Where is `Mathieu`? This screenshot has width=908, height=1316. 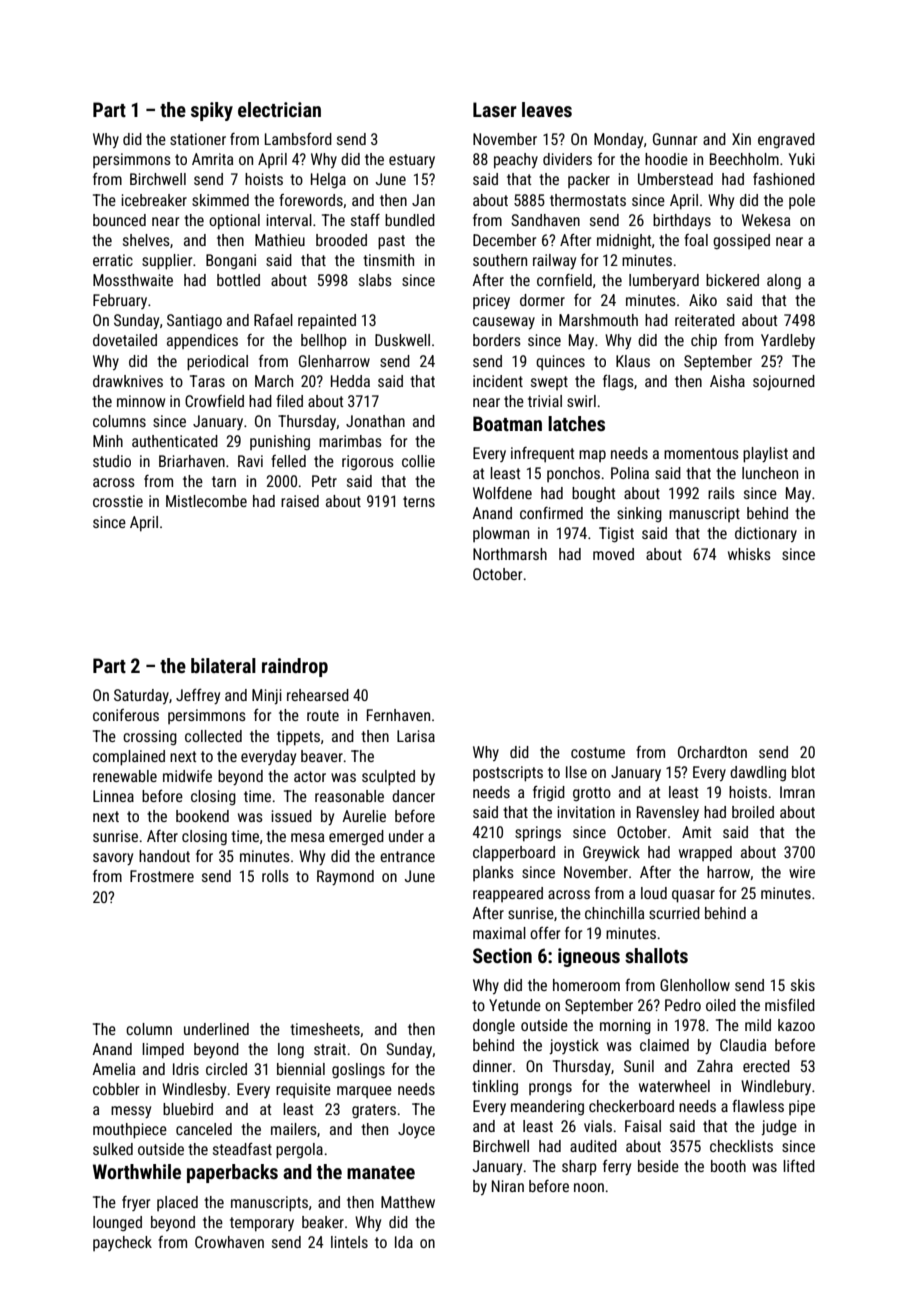 Mathieu is located at coordinates (280, 240).
